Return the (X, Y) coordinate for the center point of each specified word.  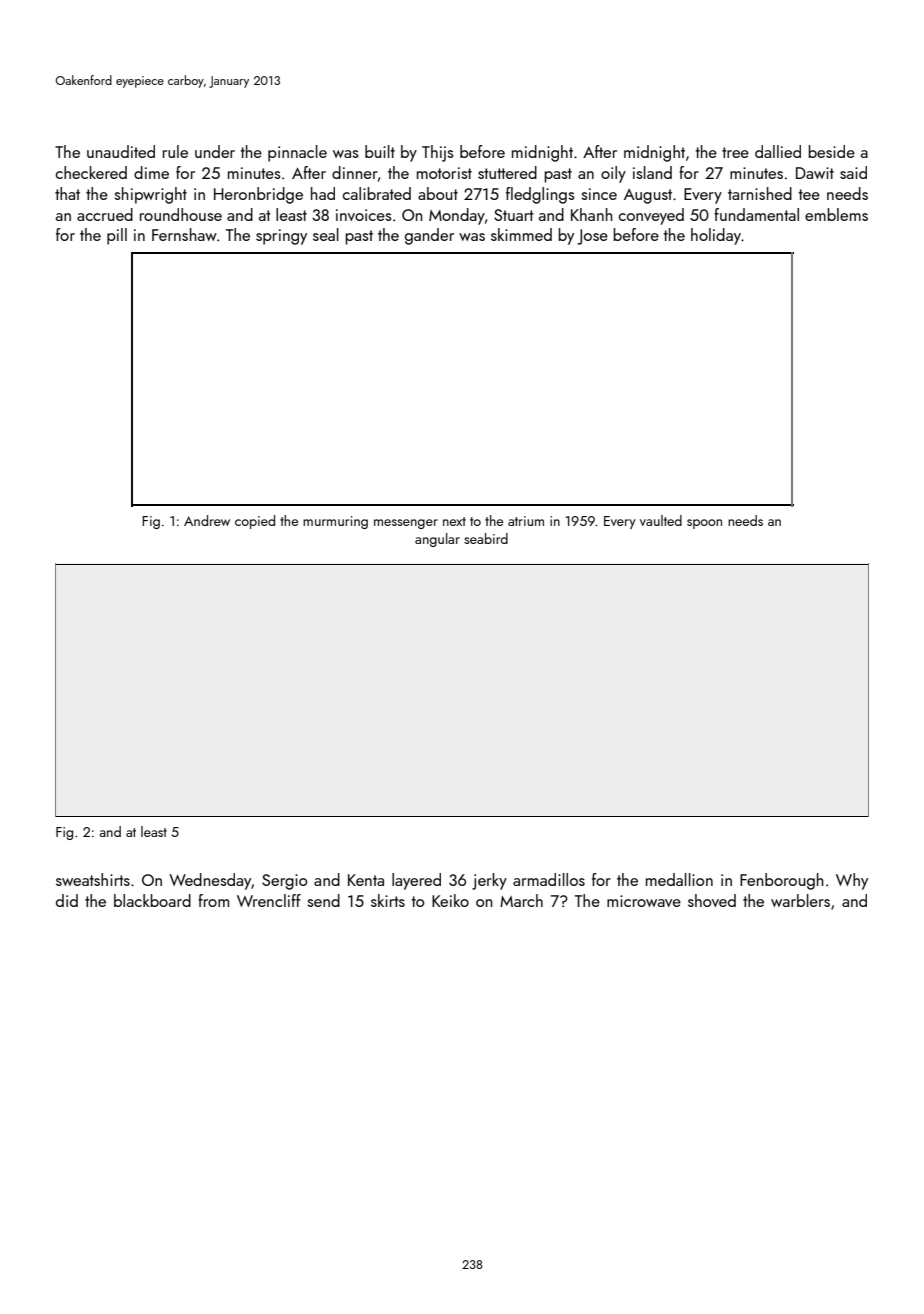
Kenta (366, 880)
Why (852, 881)
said (853, 172)
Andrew (207, 520)
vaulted (661, 520)
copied (255, 522)
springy (281, 237)
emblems (836, 214)
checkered (91, 172)
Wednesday (210, 881)
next (454, 521)
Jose (592, 237)
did (67, 900)
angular (437, 540)
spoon (704, 524)
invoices (364, 215)
